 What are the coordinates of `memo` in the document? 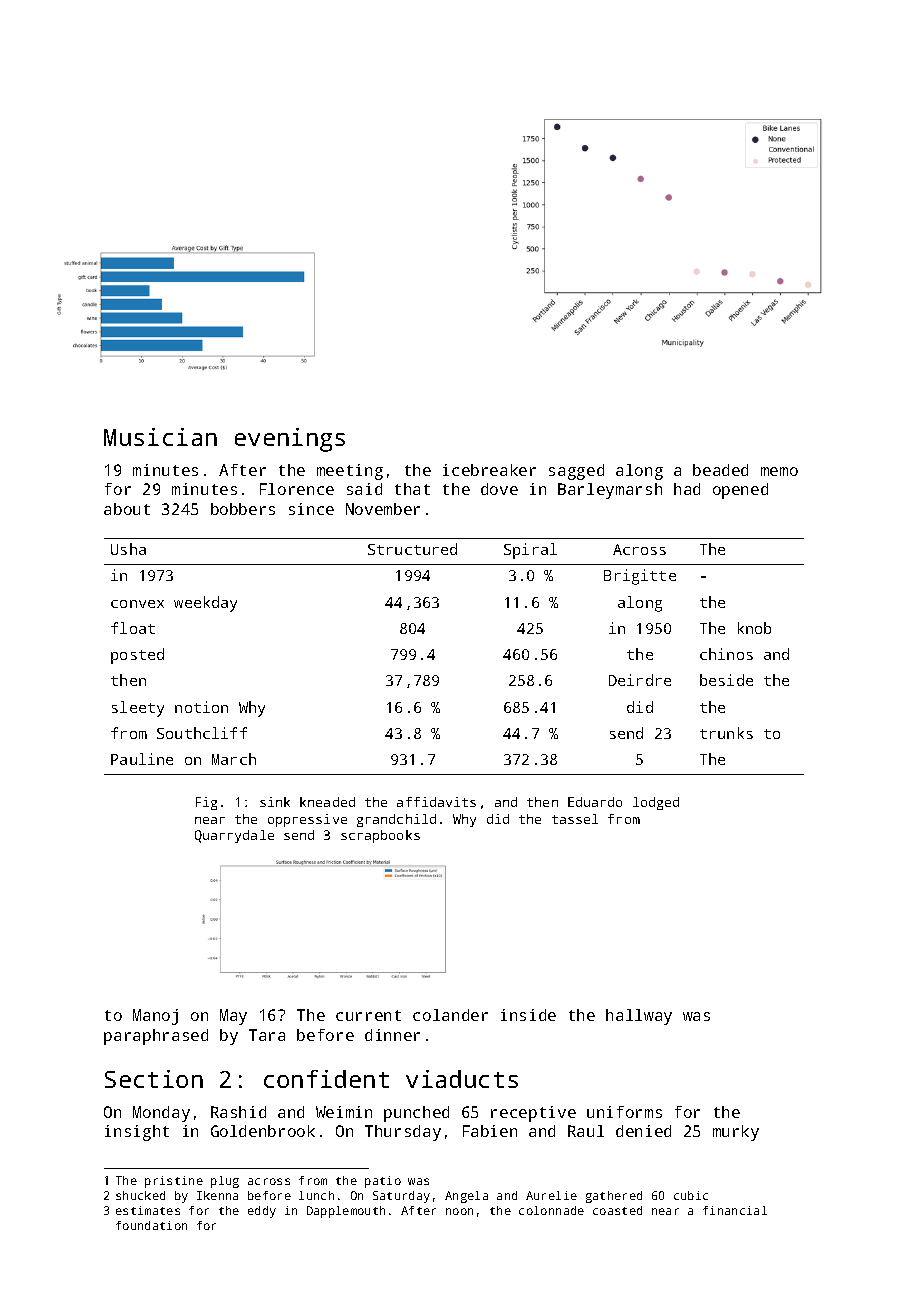 It's located at (779, 471).
